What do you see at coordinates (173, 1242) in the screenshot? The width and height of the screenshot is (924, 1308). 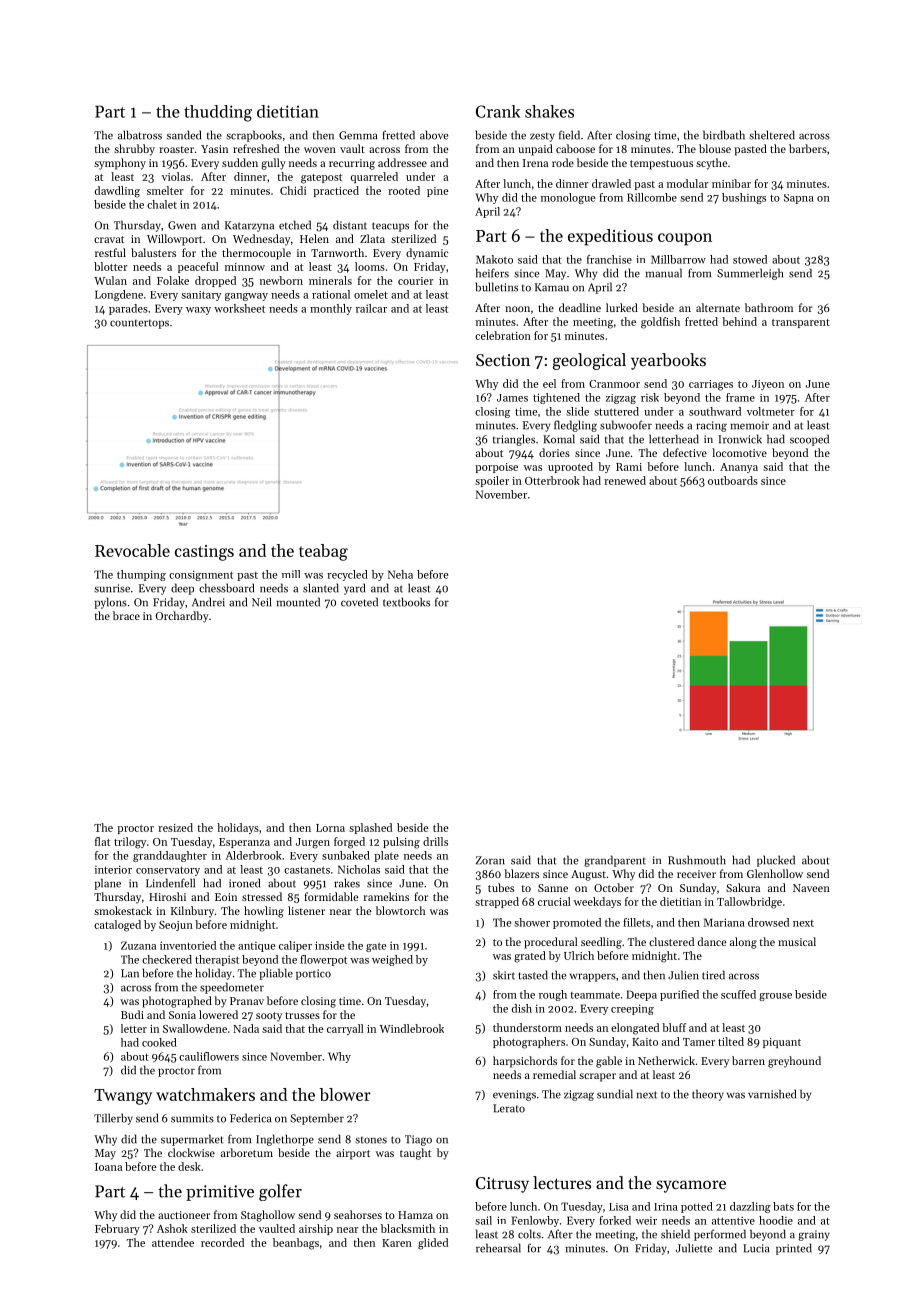 I see `attendee` at bounding box center [173, 1242].
